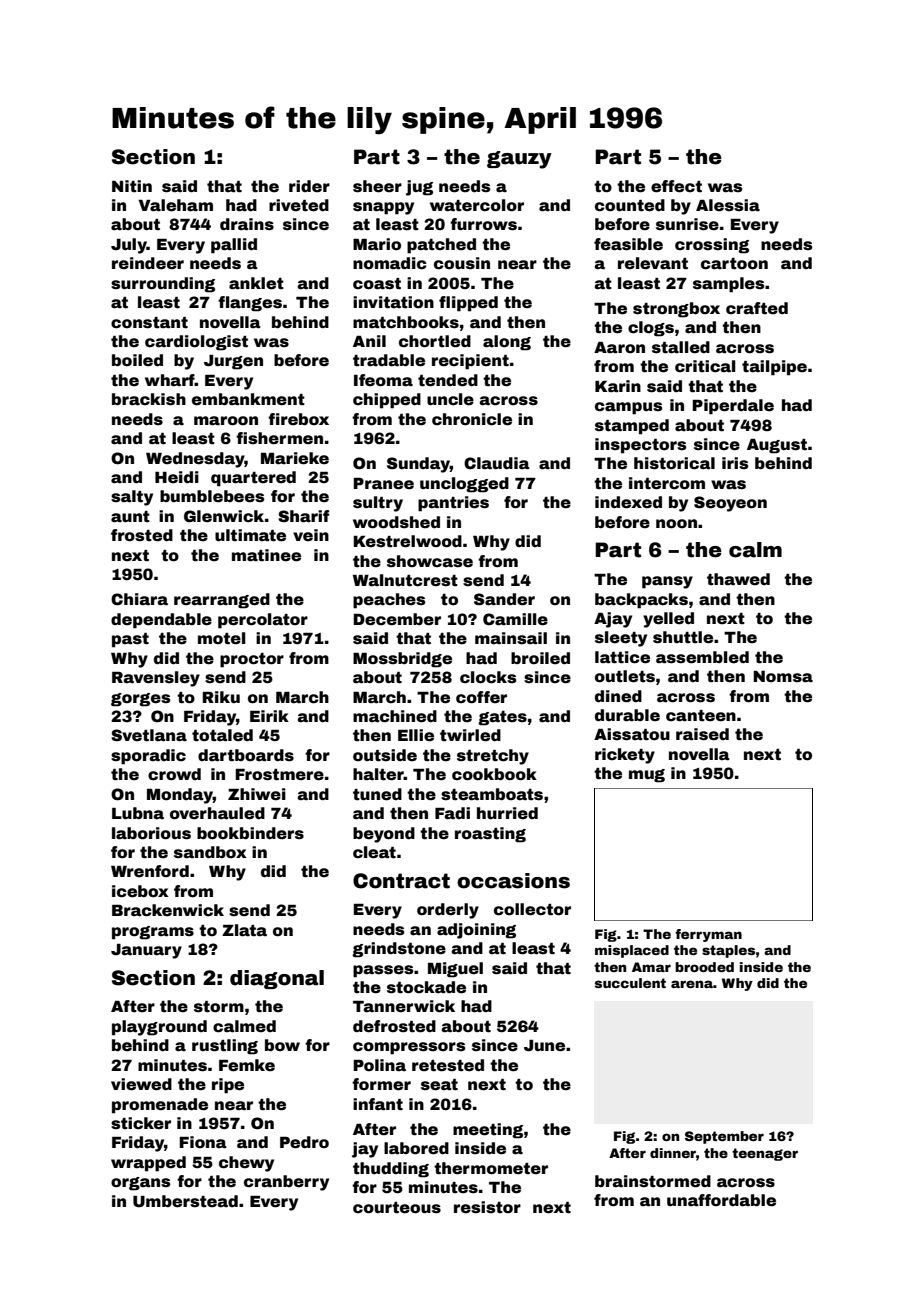 This image has width=924, height=1308. I want to click on firebox, so click(298, 419).
